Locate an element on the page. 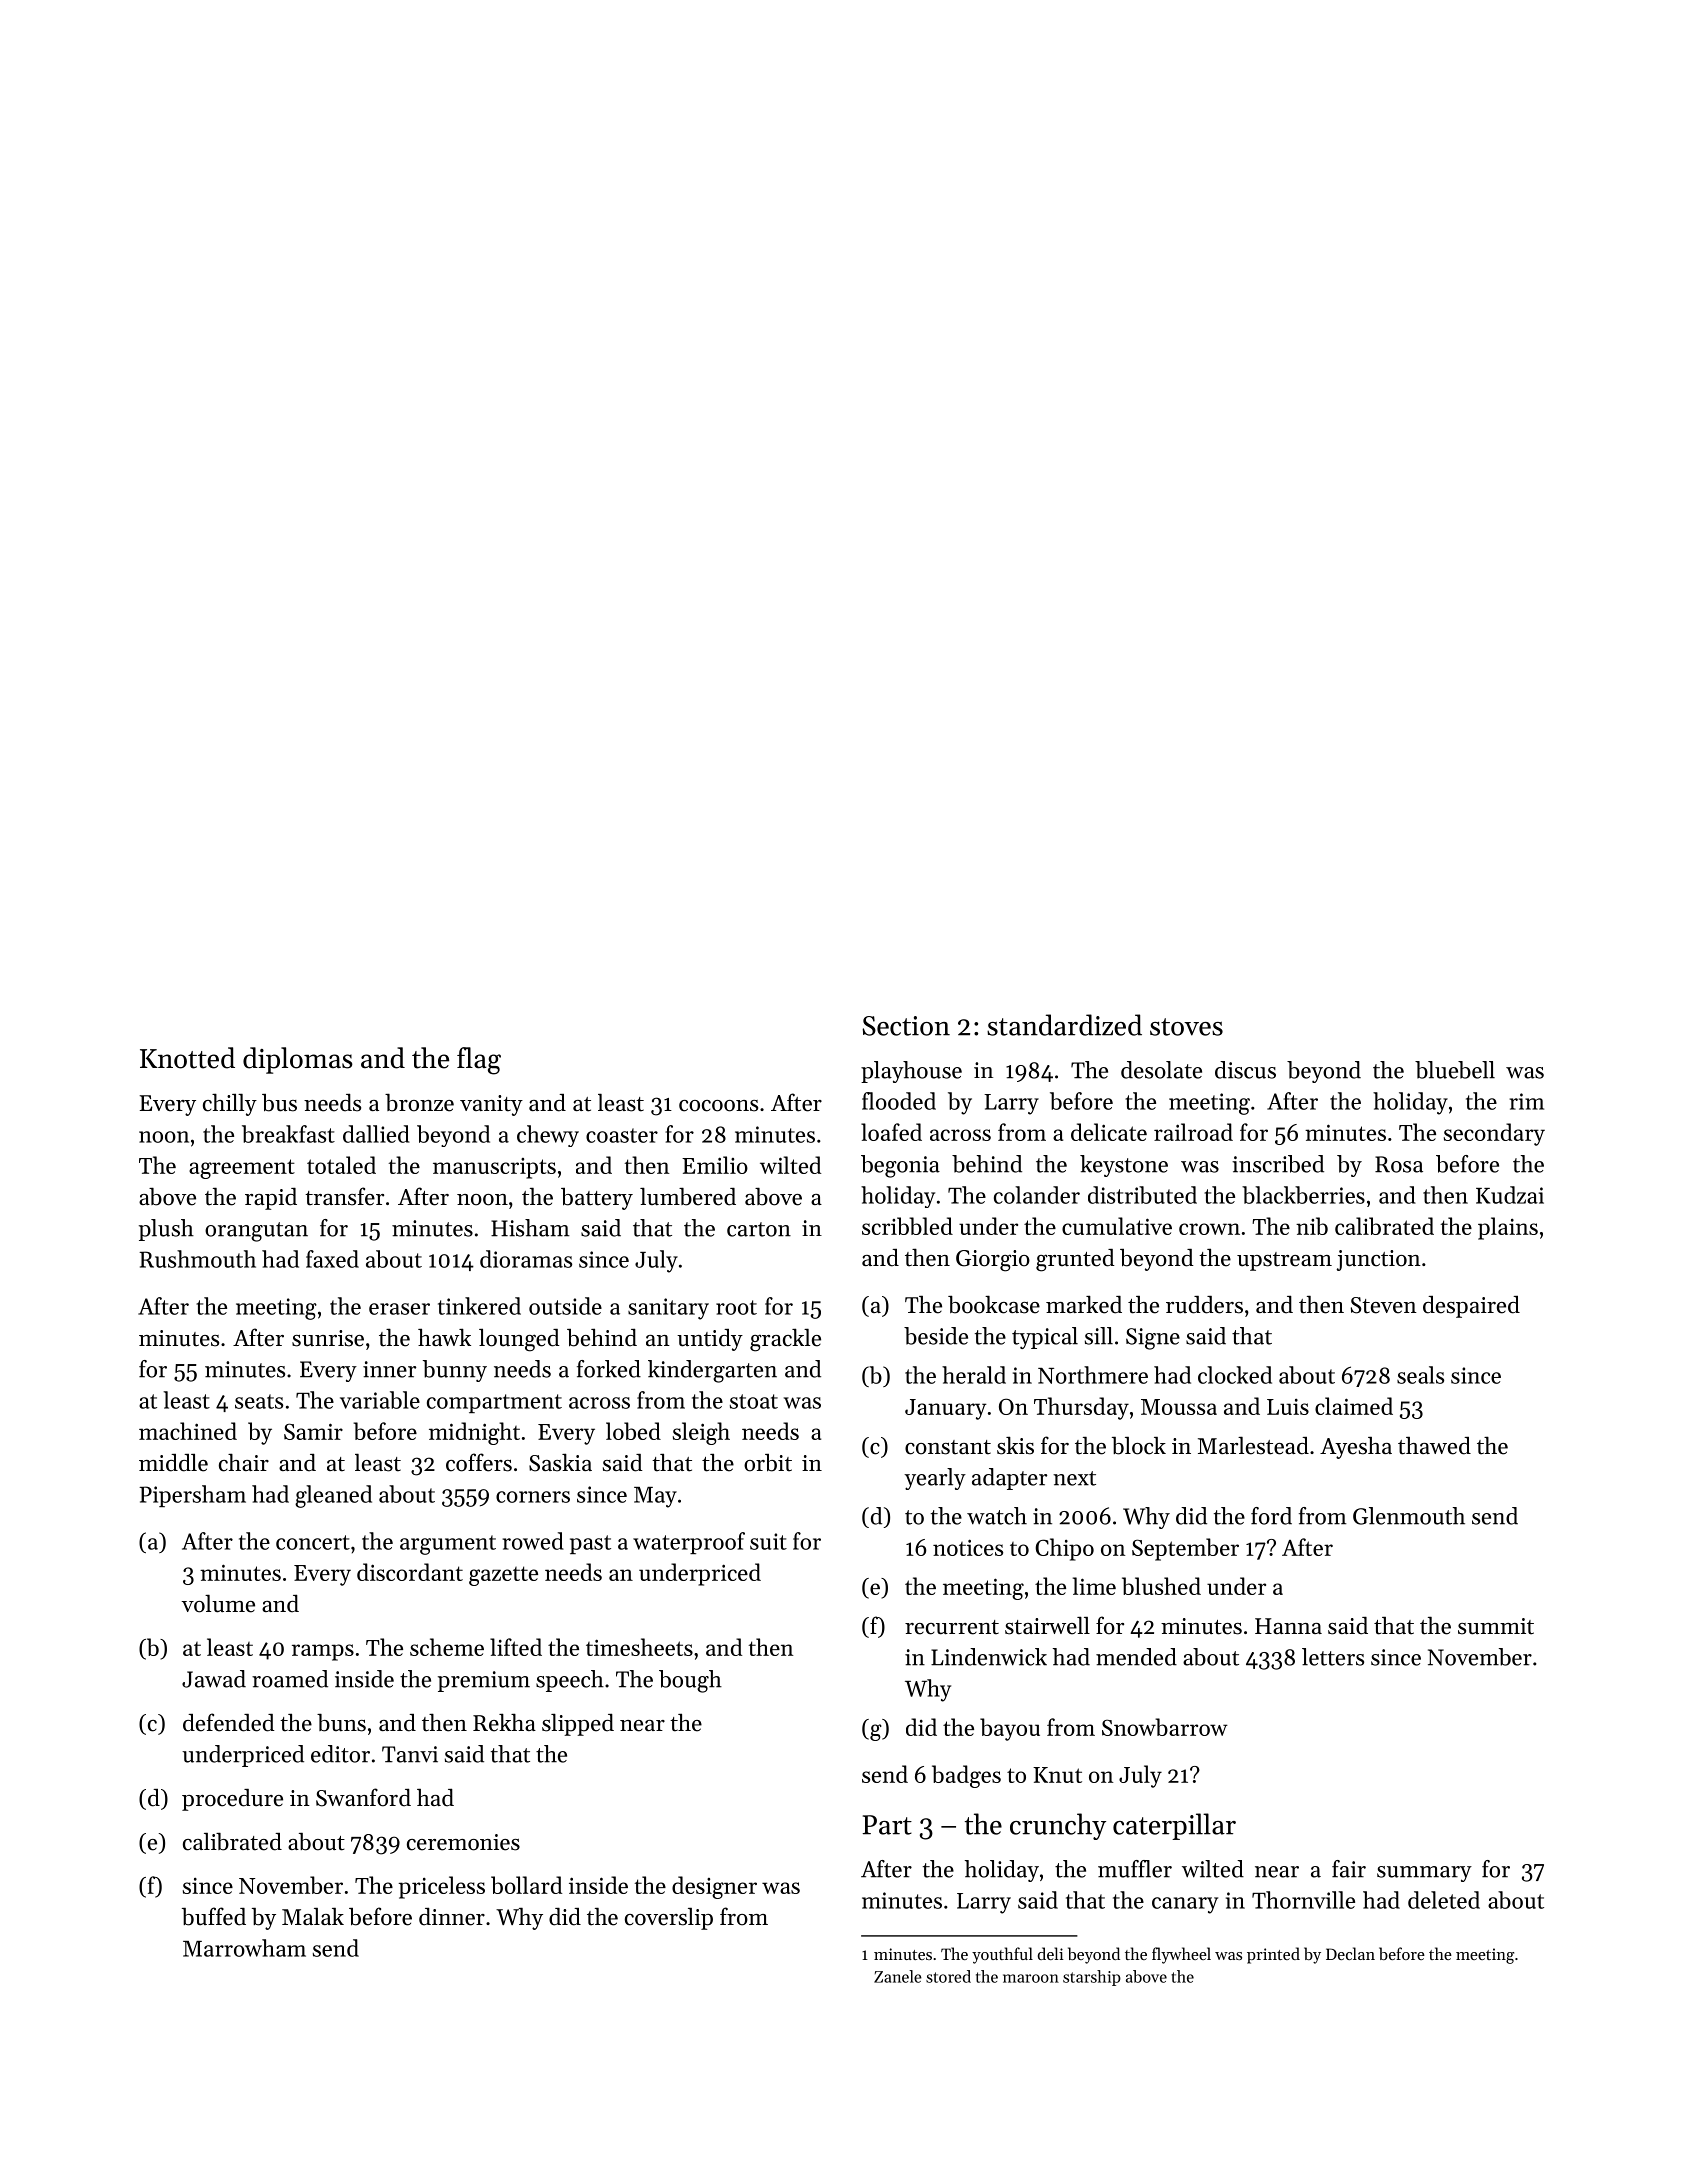 This image has width=1683, height=2178. Section is located at coordinates (906, 1026).
